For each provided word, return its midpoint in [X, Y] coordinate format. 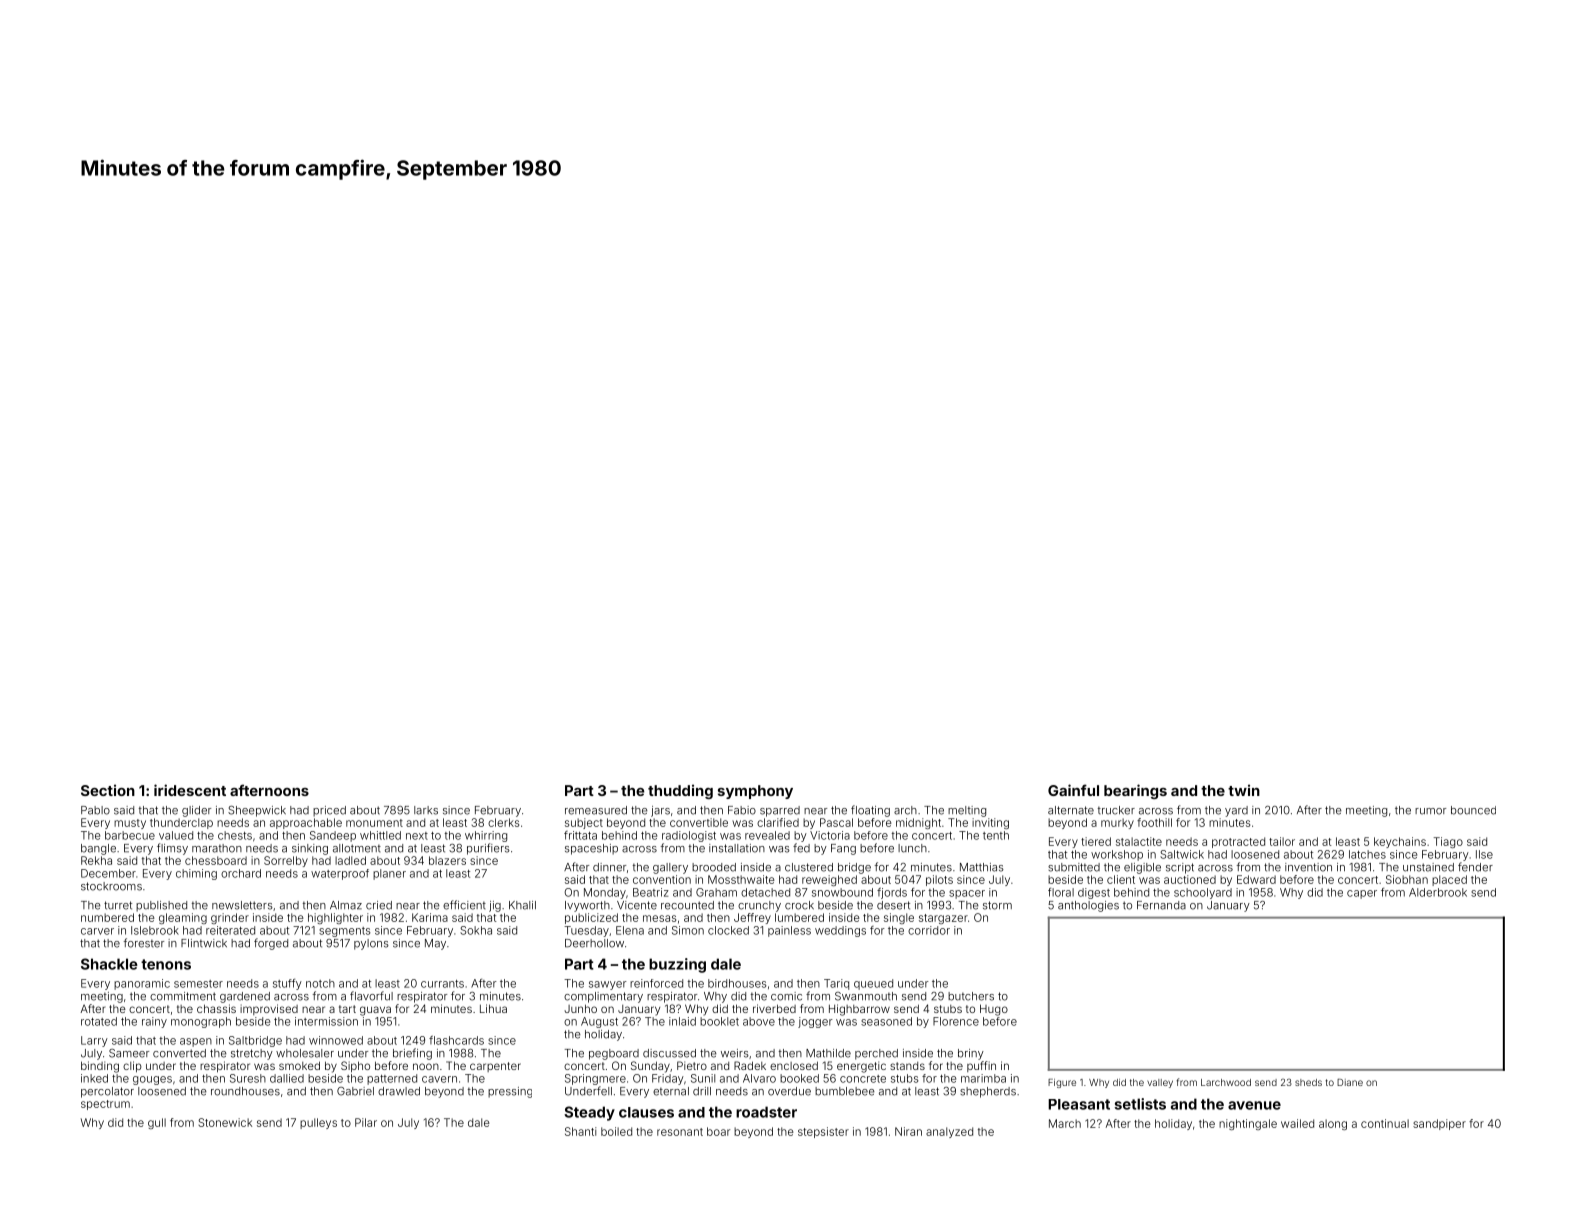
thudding [680, 791]
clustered [809, 867]
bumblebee [845, 1091]
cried [379, 905]
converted [179, 1053]
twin [1244, 790]
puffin [981, 1066]
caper [1362, 894]
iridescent [190, 790]
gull [157, 1123]
